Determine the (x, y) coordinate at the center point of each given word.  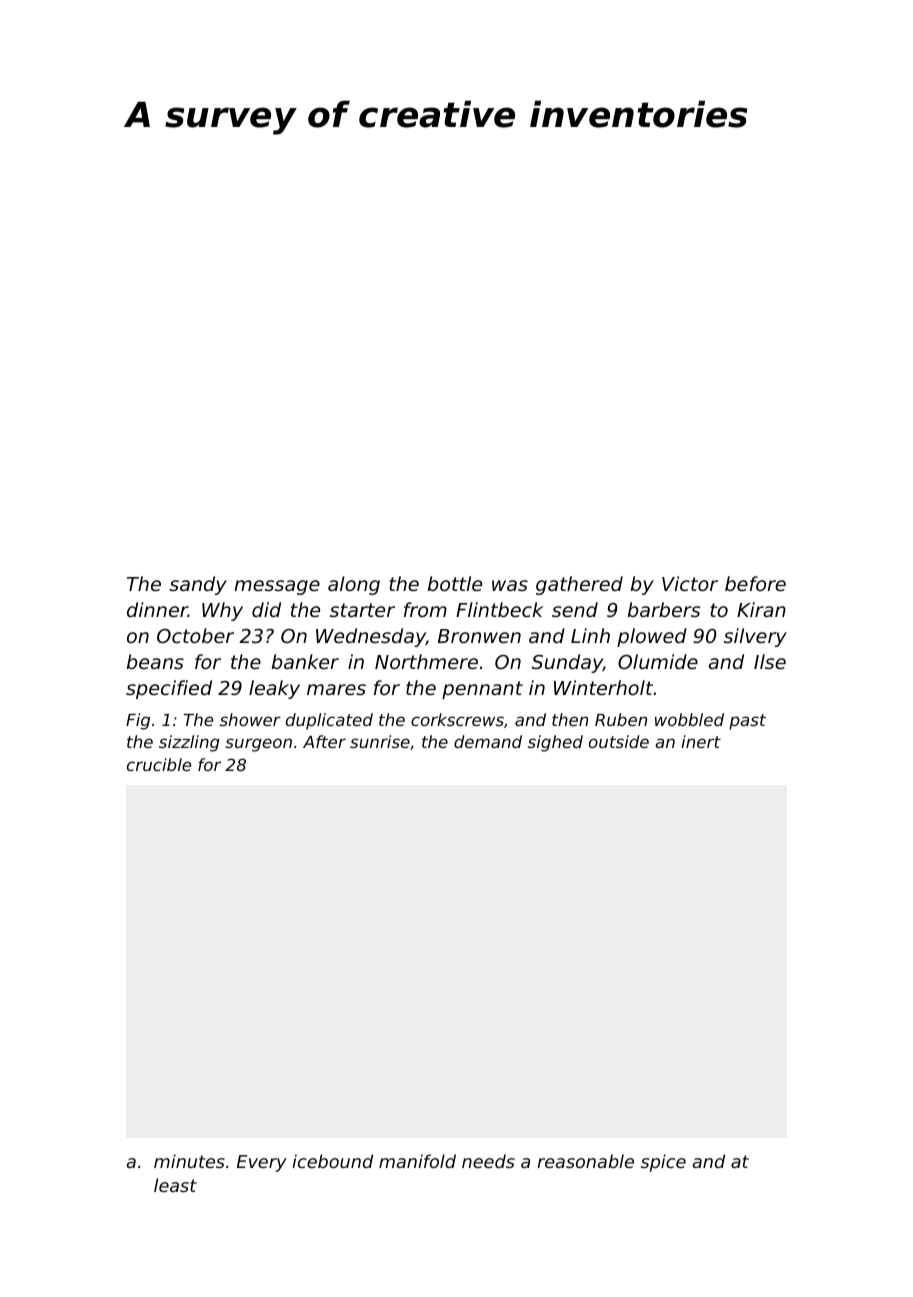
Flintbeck (499, 609)
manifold (417, 1161)
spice (663, 1163)
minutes (189, 1161)
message (277, 587)
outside (619, 741)
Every (262, 1163)
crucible (159, 764)
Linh (590, 635)
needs (488, 1161)
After (324, 741)
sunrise (380, 741)
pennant (482, 690)
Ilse (770, 661)
